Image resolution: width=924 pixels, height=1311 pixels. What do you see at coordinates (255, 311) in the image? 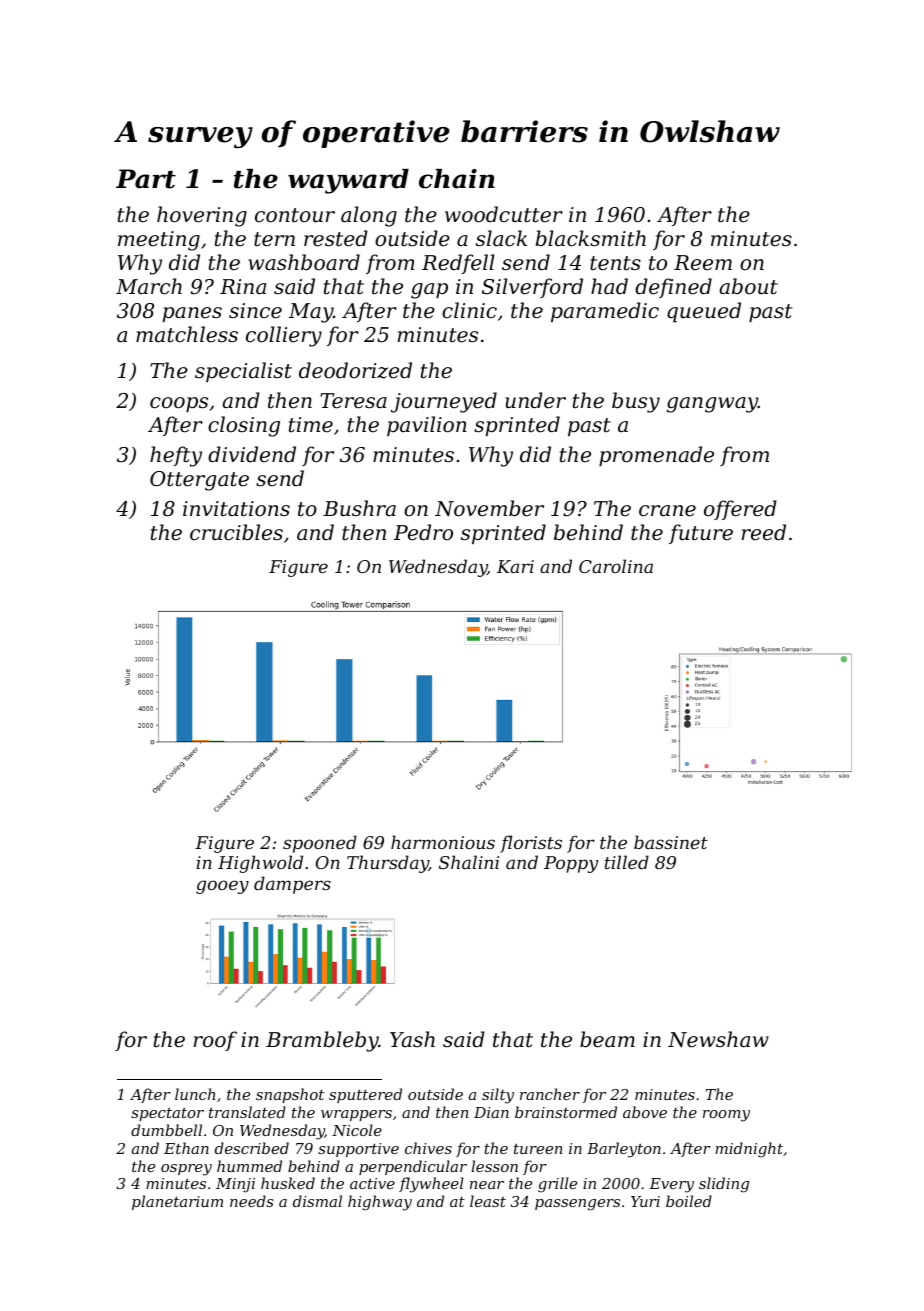
I see `since` at bounding box center [255, 311].
